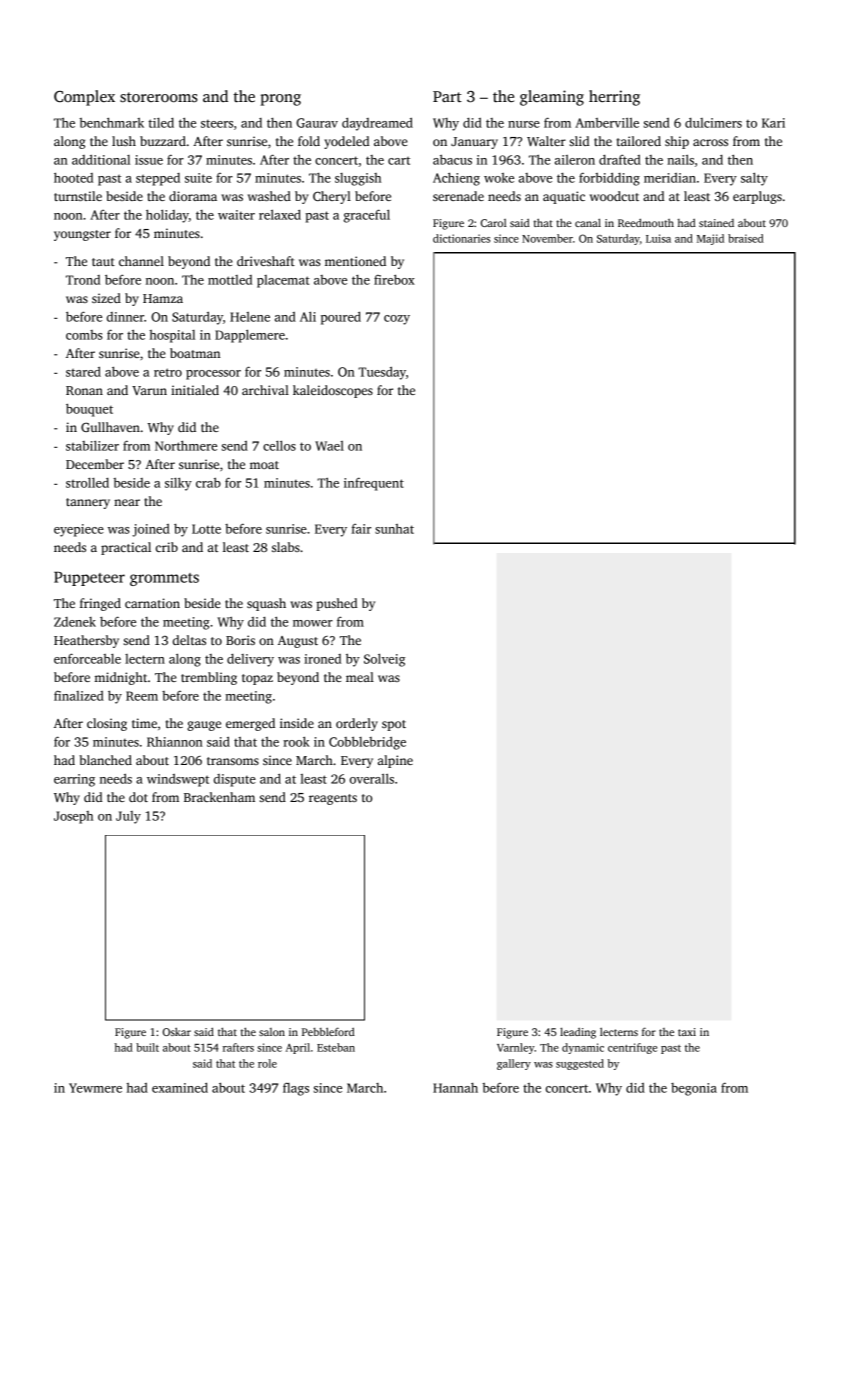  I want to click on examined, so click(180, 1088).
